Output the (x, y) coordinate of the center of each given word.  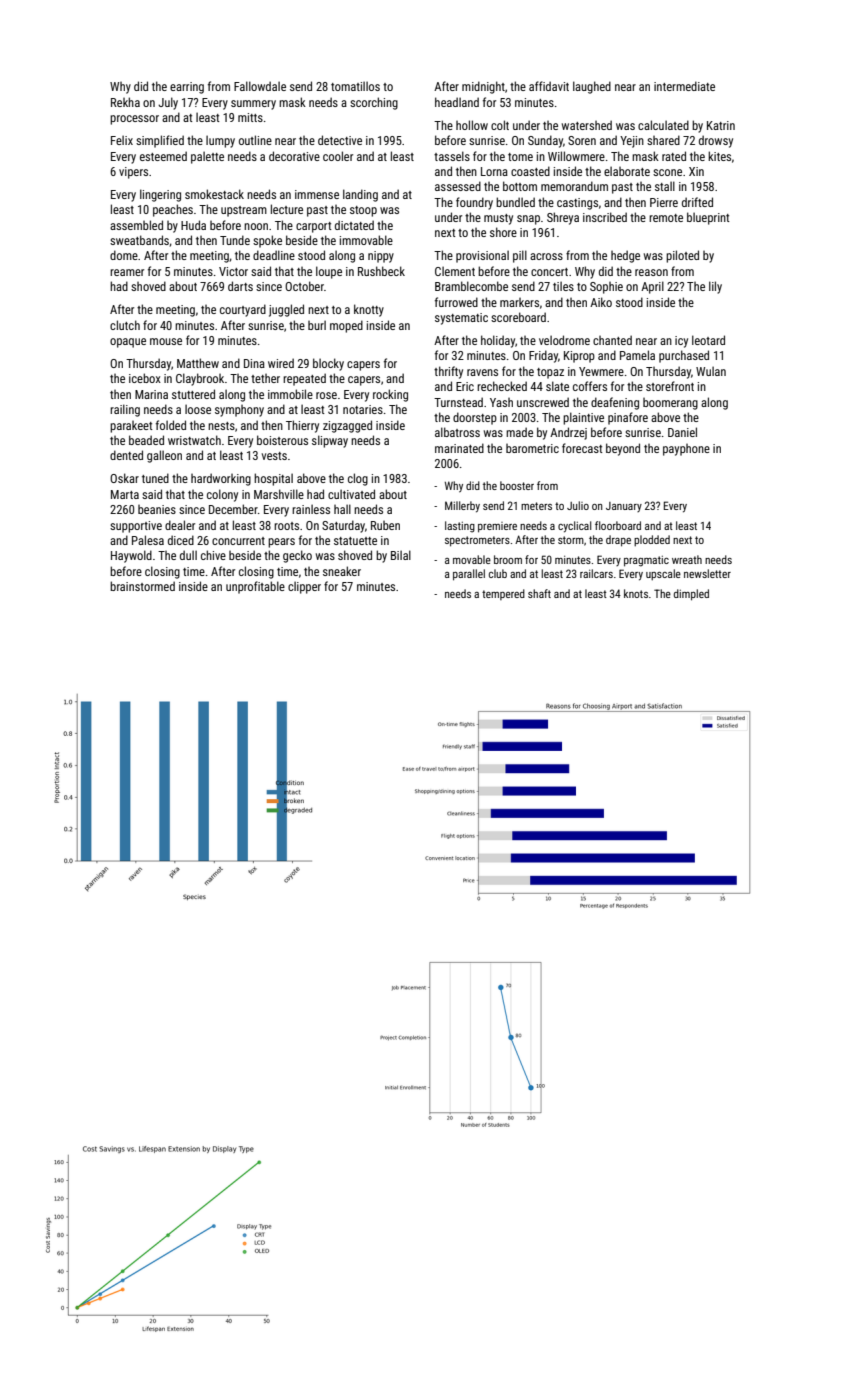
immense (317, 194)
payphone (686, 450)
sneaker (342, 571)
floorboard (618, 525)
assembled (136, 225)
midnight (483, 87)
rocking (390, 395)
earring (187, 88)
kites (719, 156)
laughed (592, 87)
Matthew (198, 363)
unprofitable (255, 587)
